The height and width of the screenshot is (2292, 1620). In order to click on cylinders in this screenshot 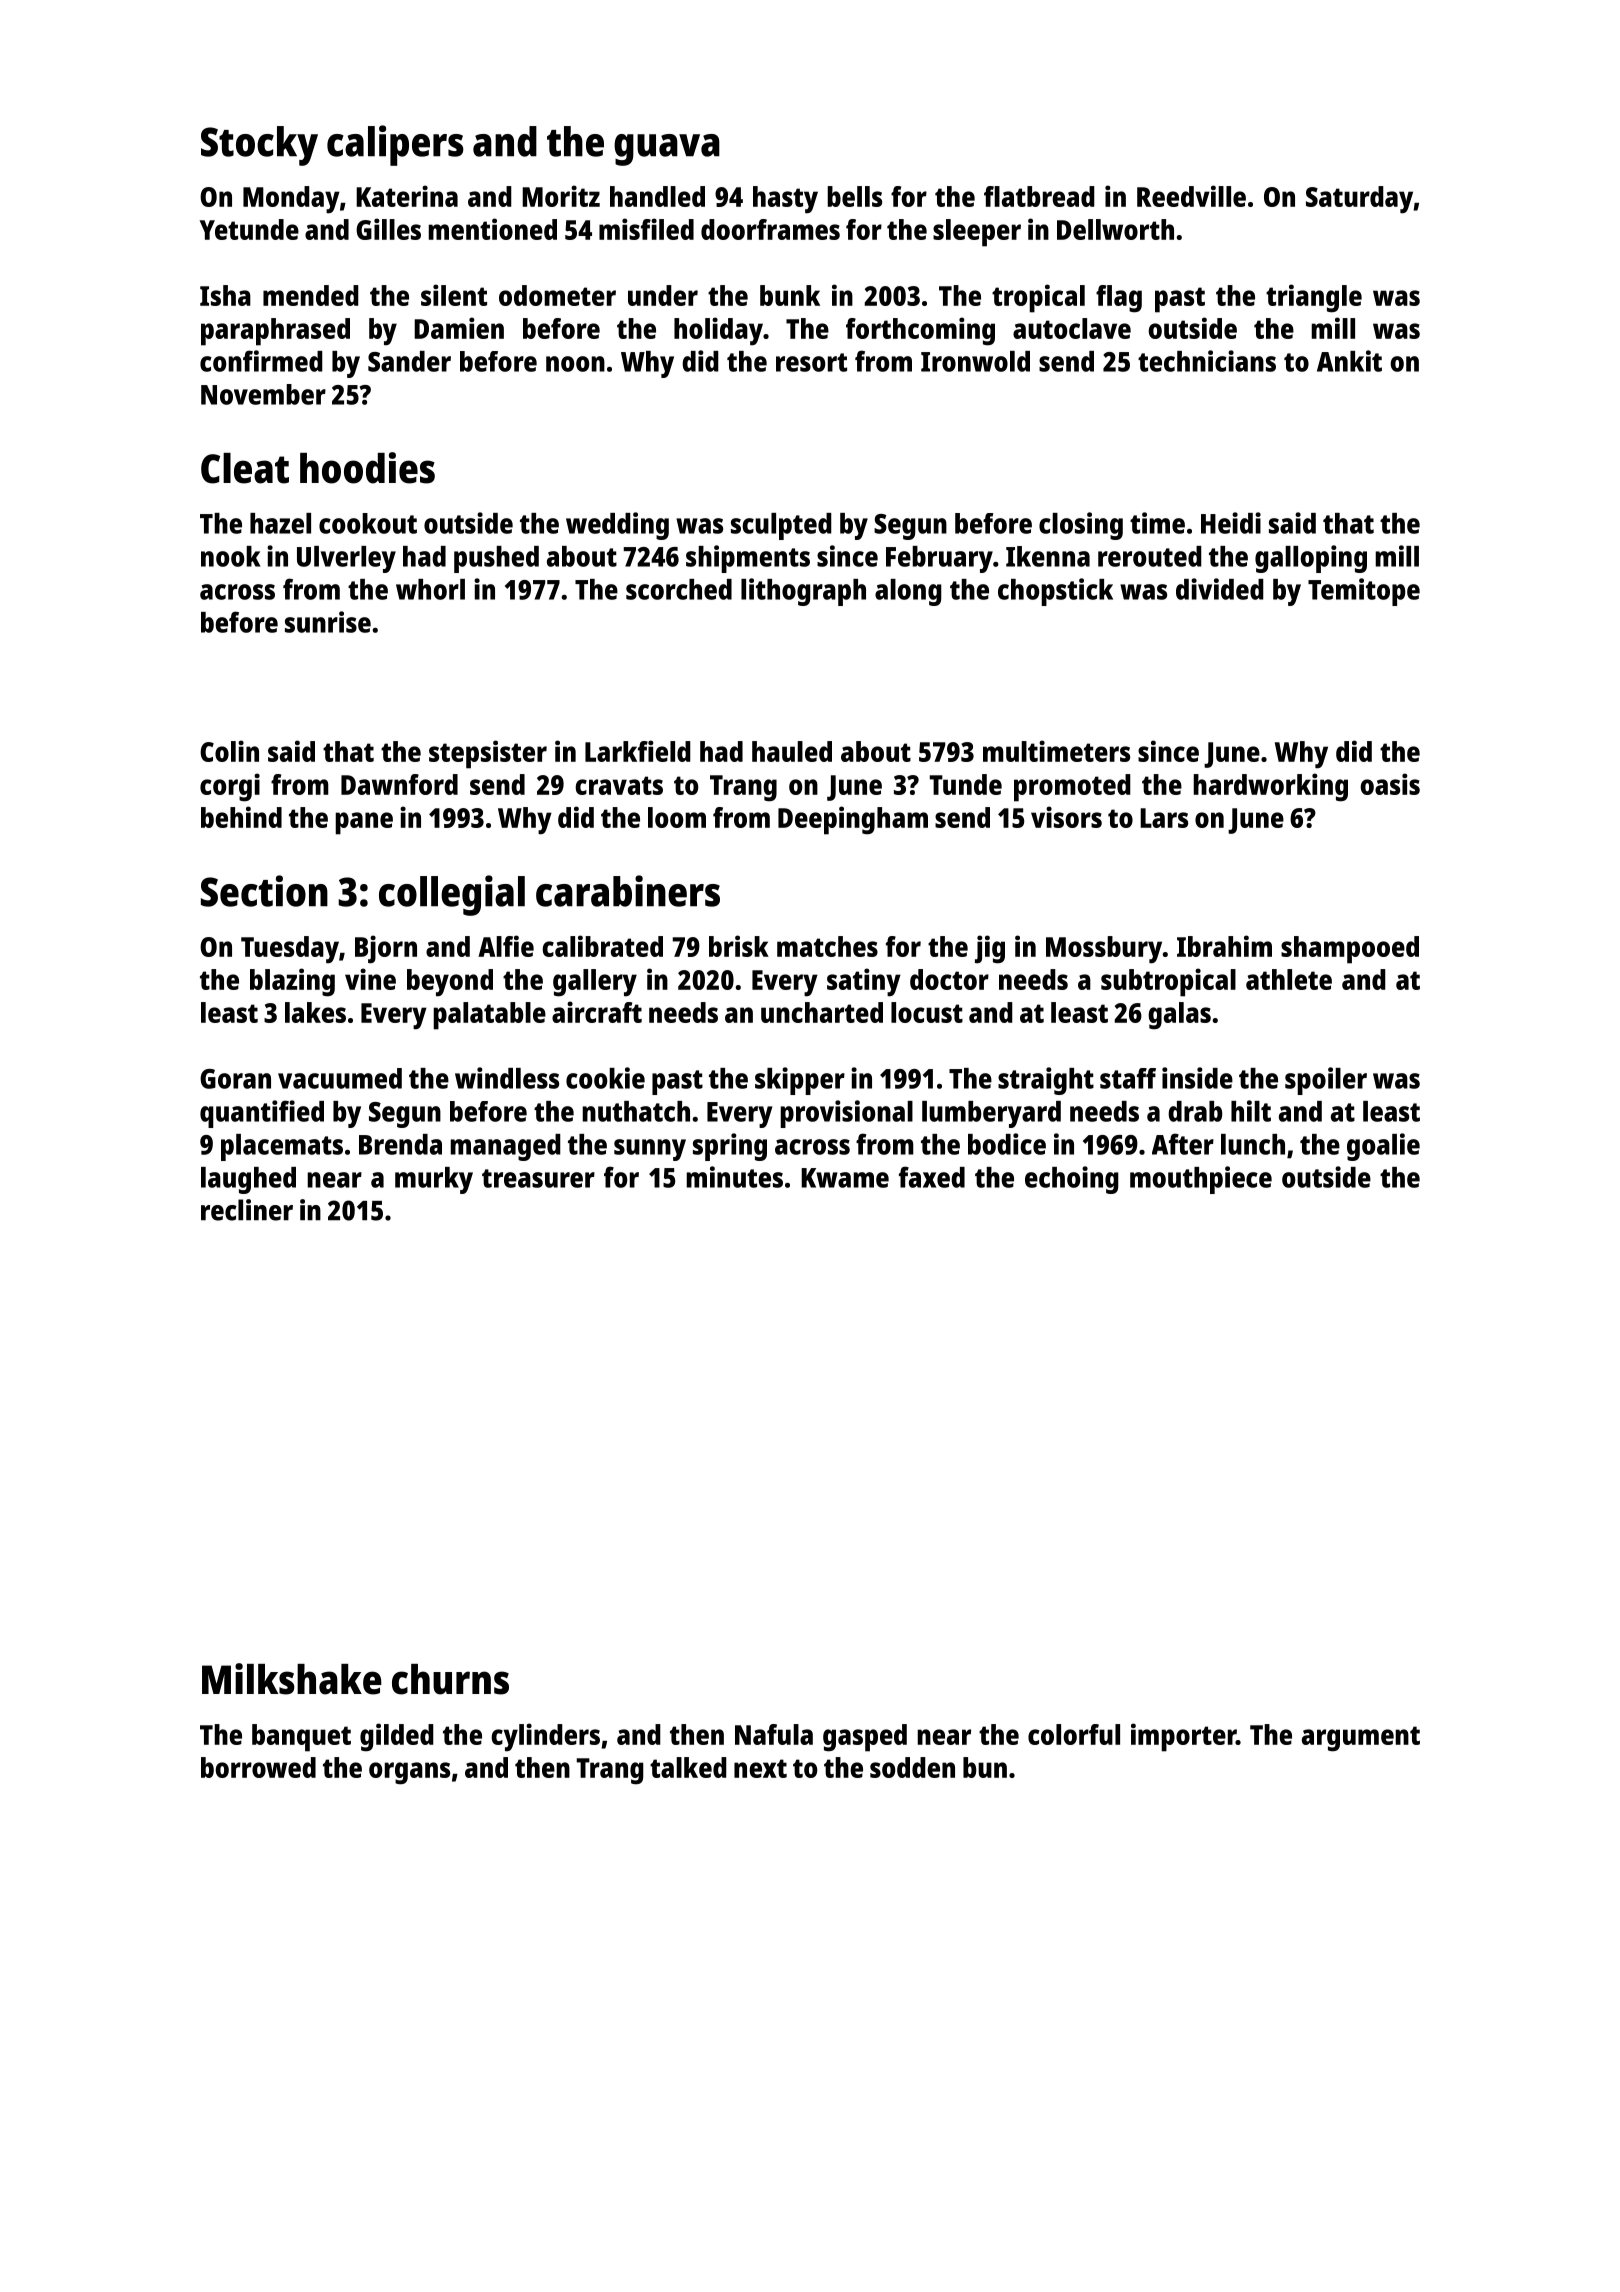, I will do `click(545, 1737)`.
